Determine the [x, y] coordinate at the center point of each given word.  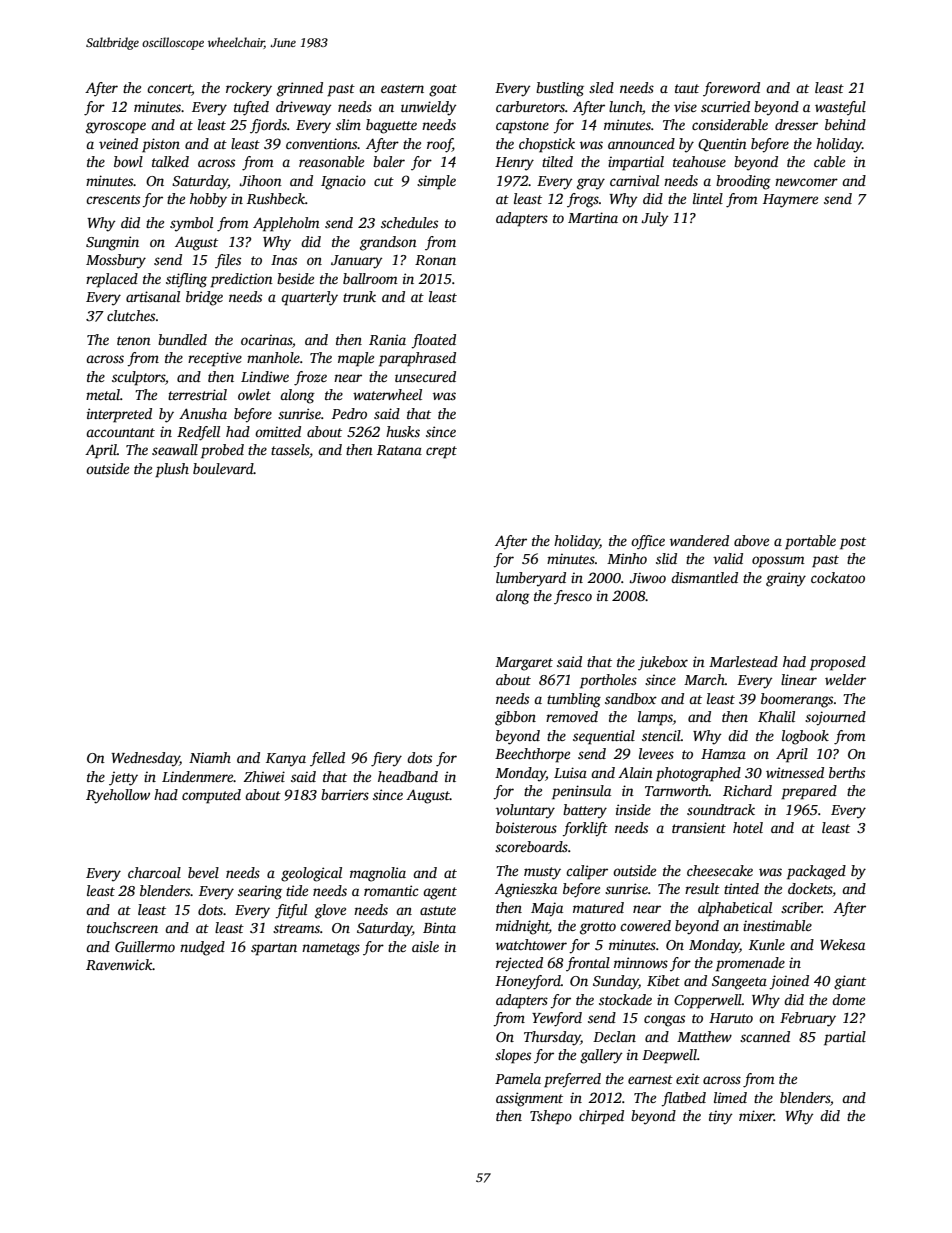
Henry [514, 164]
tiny [721, 1117]
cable [829, 161]
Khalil [776, 716]
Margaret [524, 664]
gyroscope [116, 128]
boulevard [223, 468]
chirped [601, 1117]
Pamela [518, 1078]
